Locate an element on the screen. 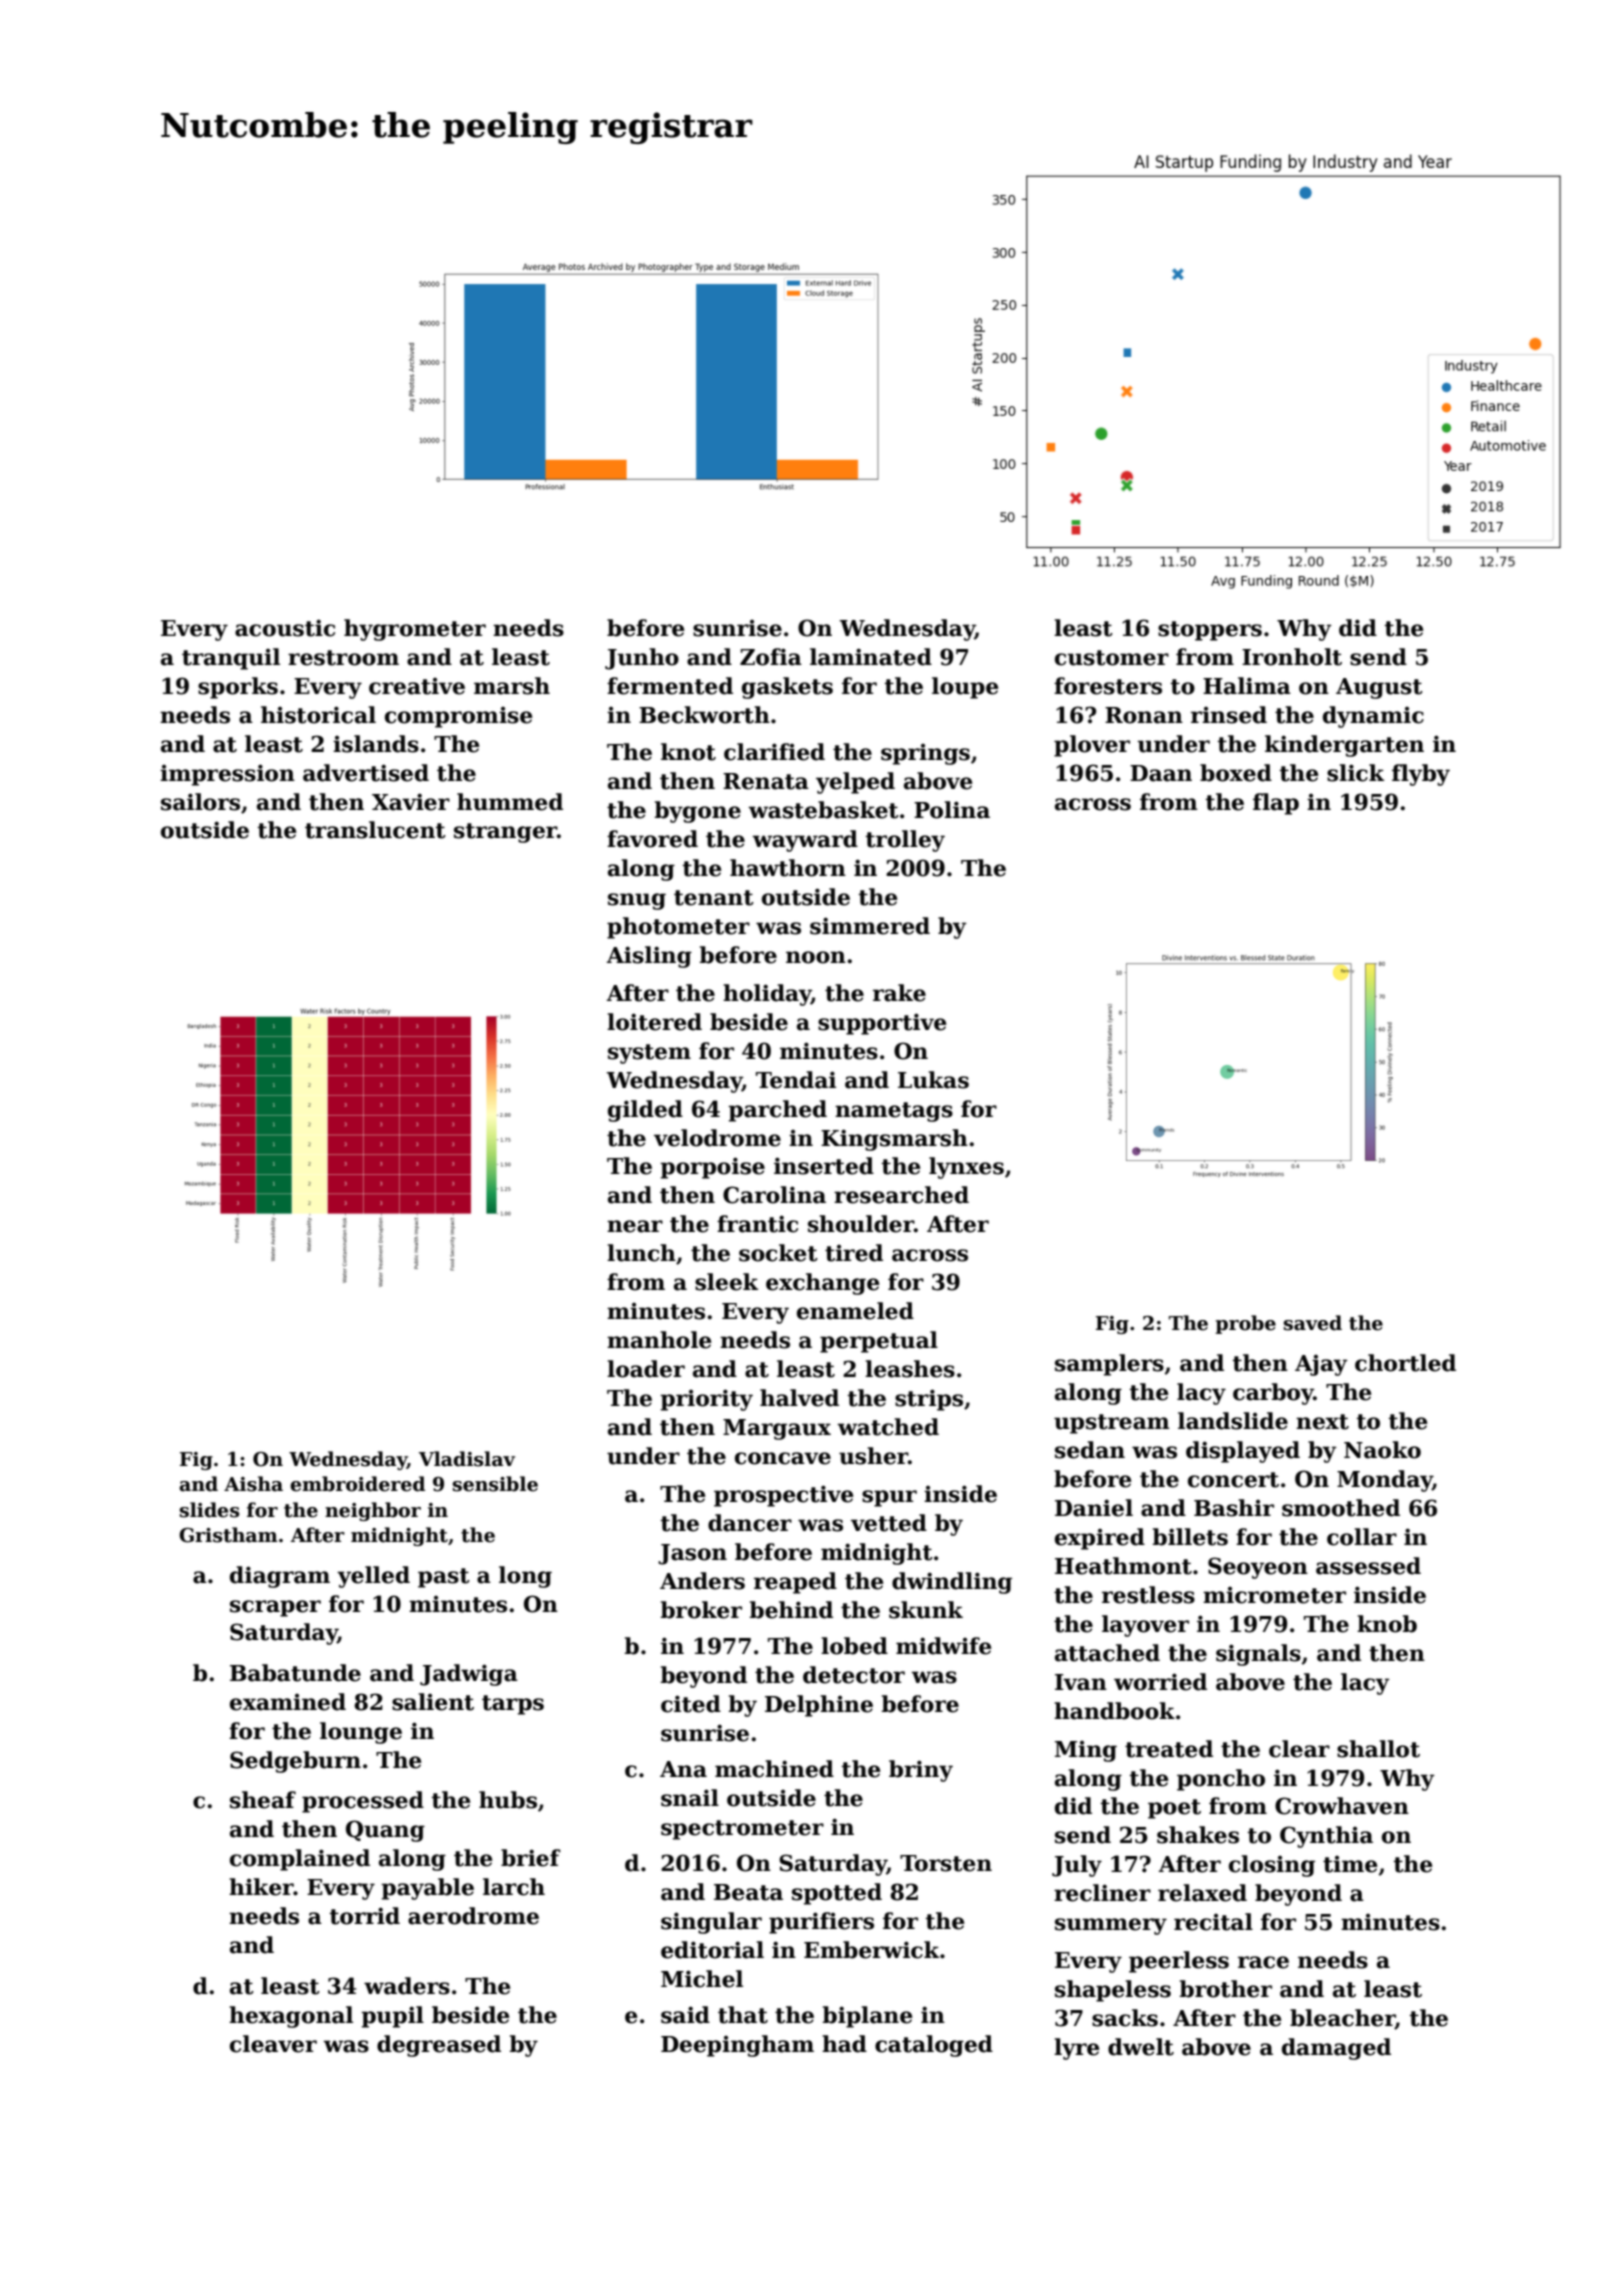  flyby is located at coordinates (1421, 775).
